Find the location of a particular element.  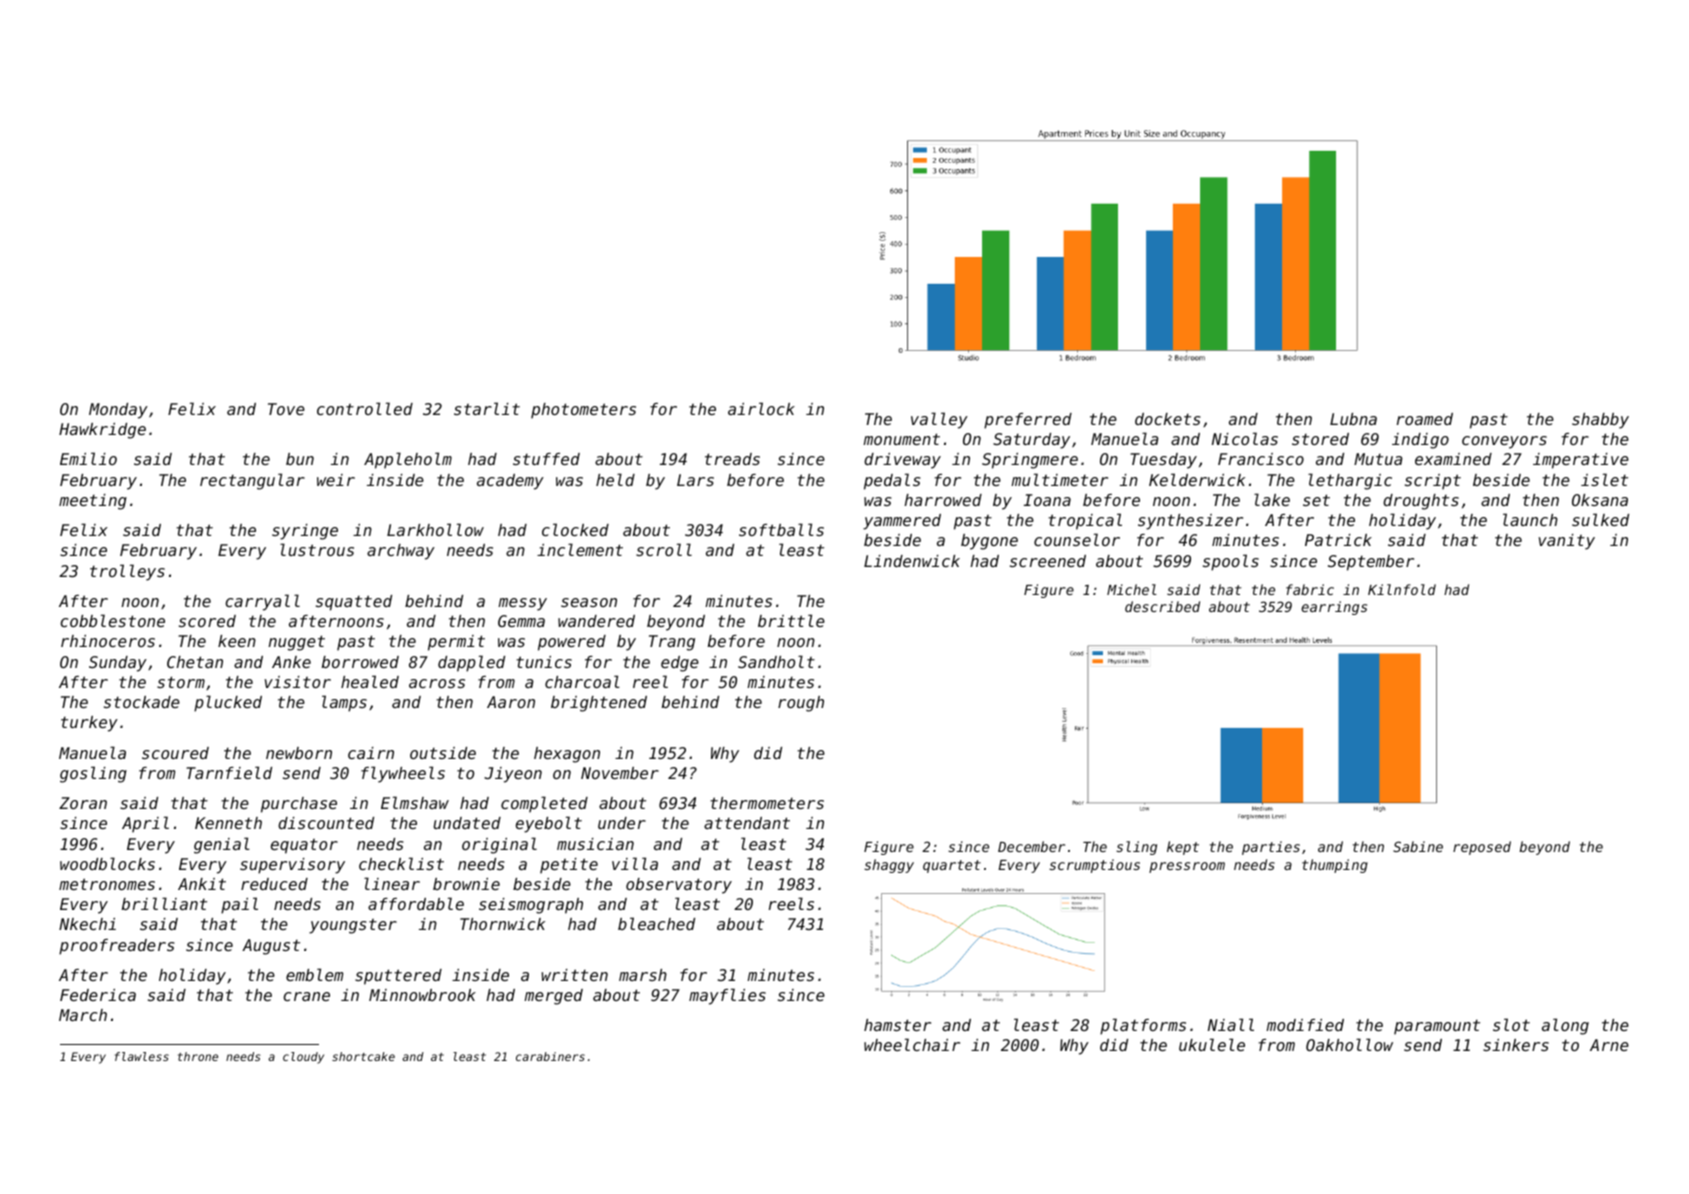

reposed is located at coordinates (1482, 848).
